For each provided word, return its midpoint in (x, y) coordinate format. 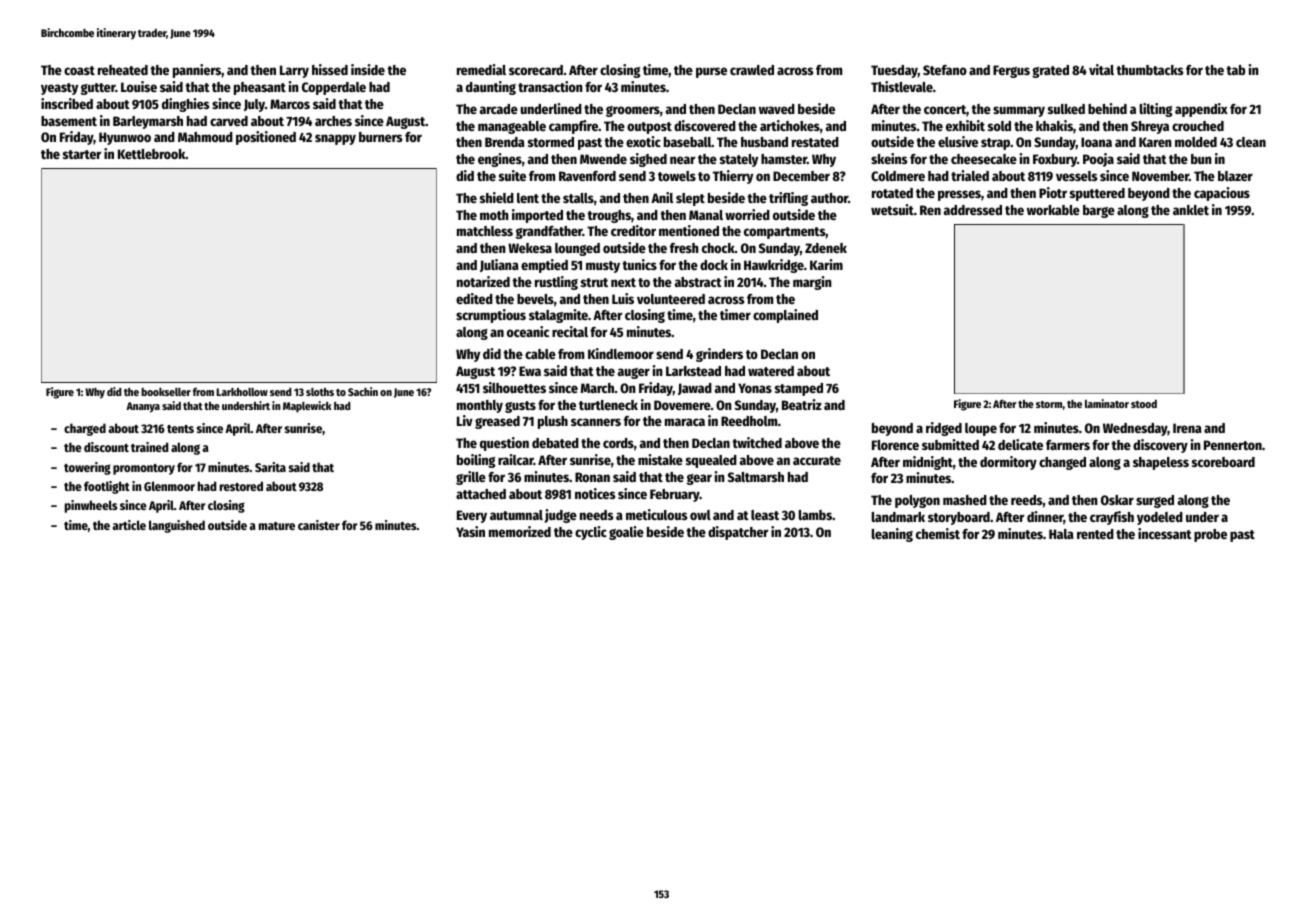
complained (785, 316)
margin (812, 283)
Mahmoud (205, 137)
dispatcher (738, 533)
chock (718, 248)
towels (677, 176)
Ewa (530, 371)
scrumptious (491, 316)
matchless (485, 231)
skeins (889, 158)
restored (241, 486)
